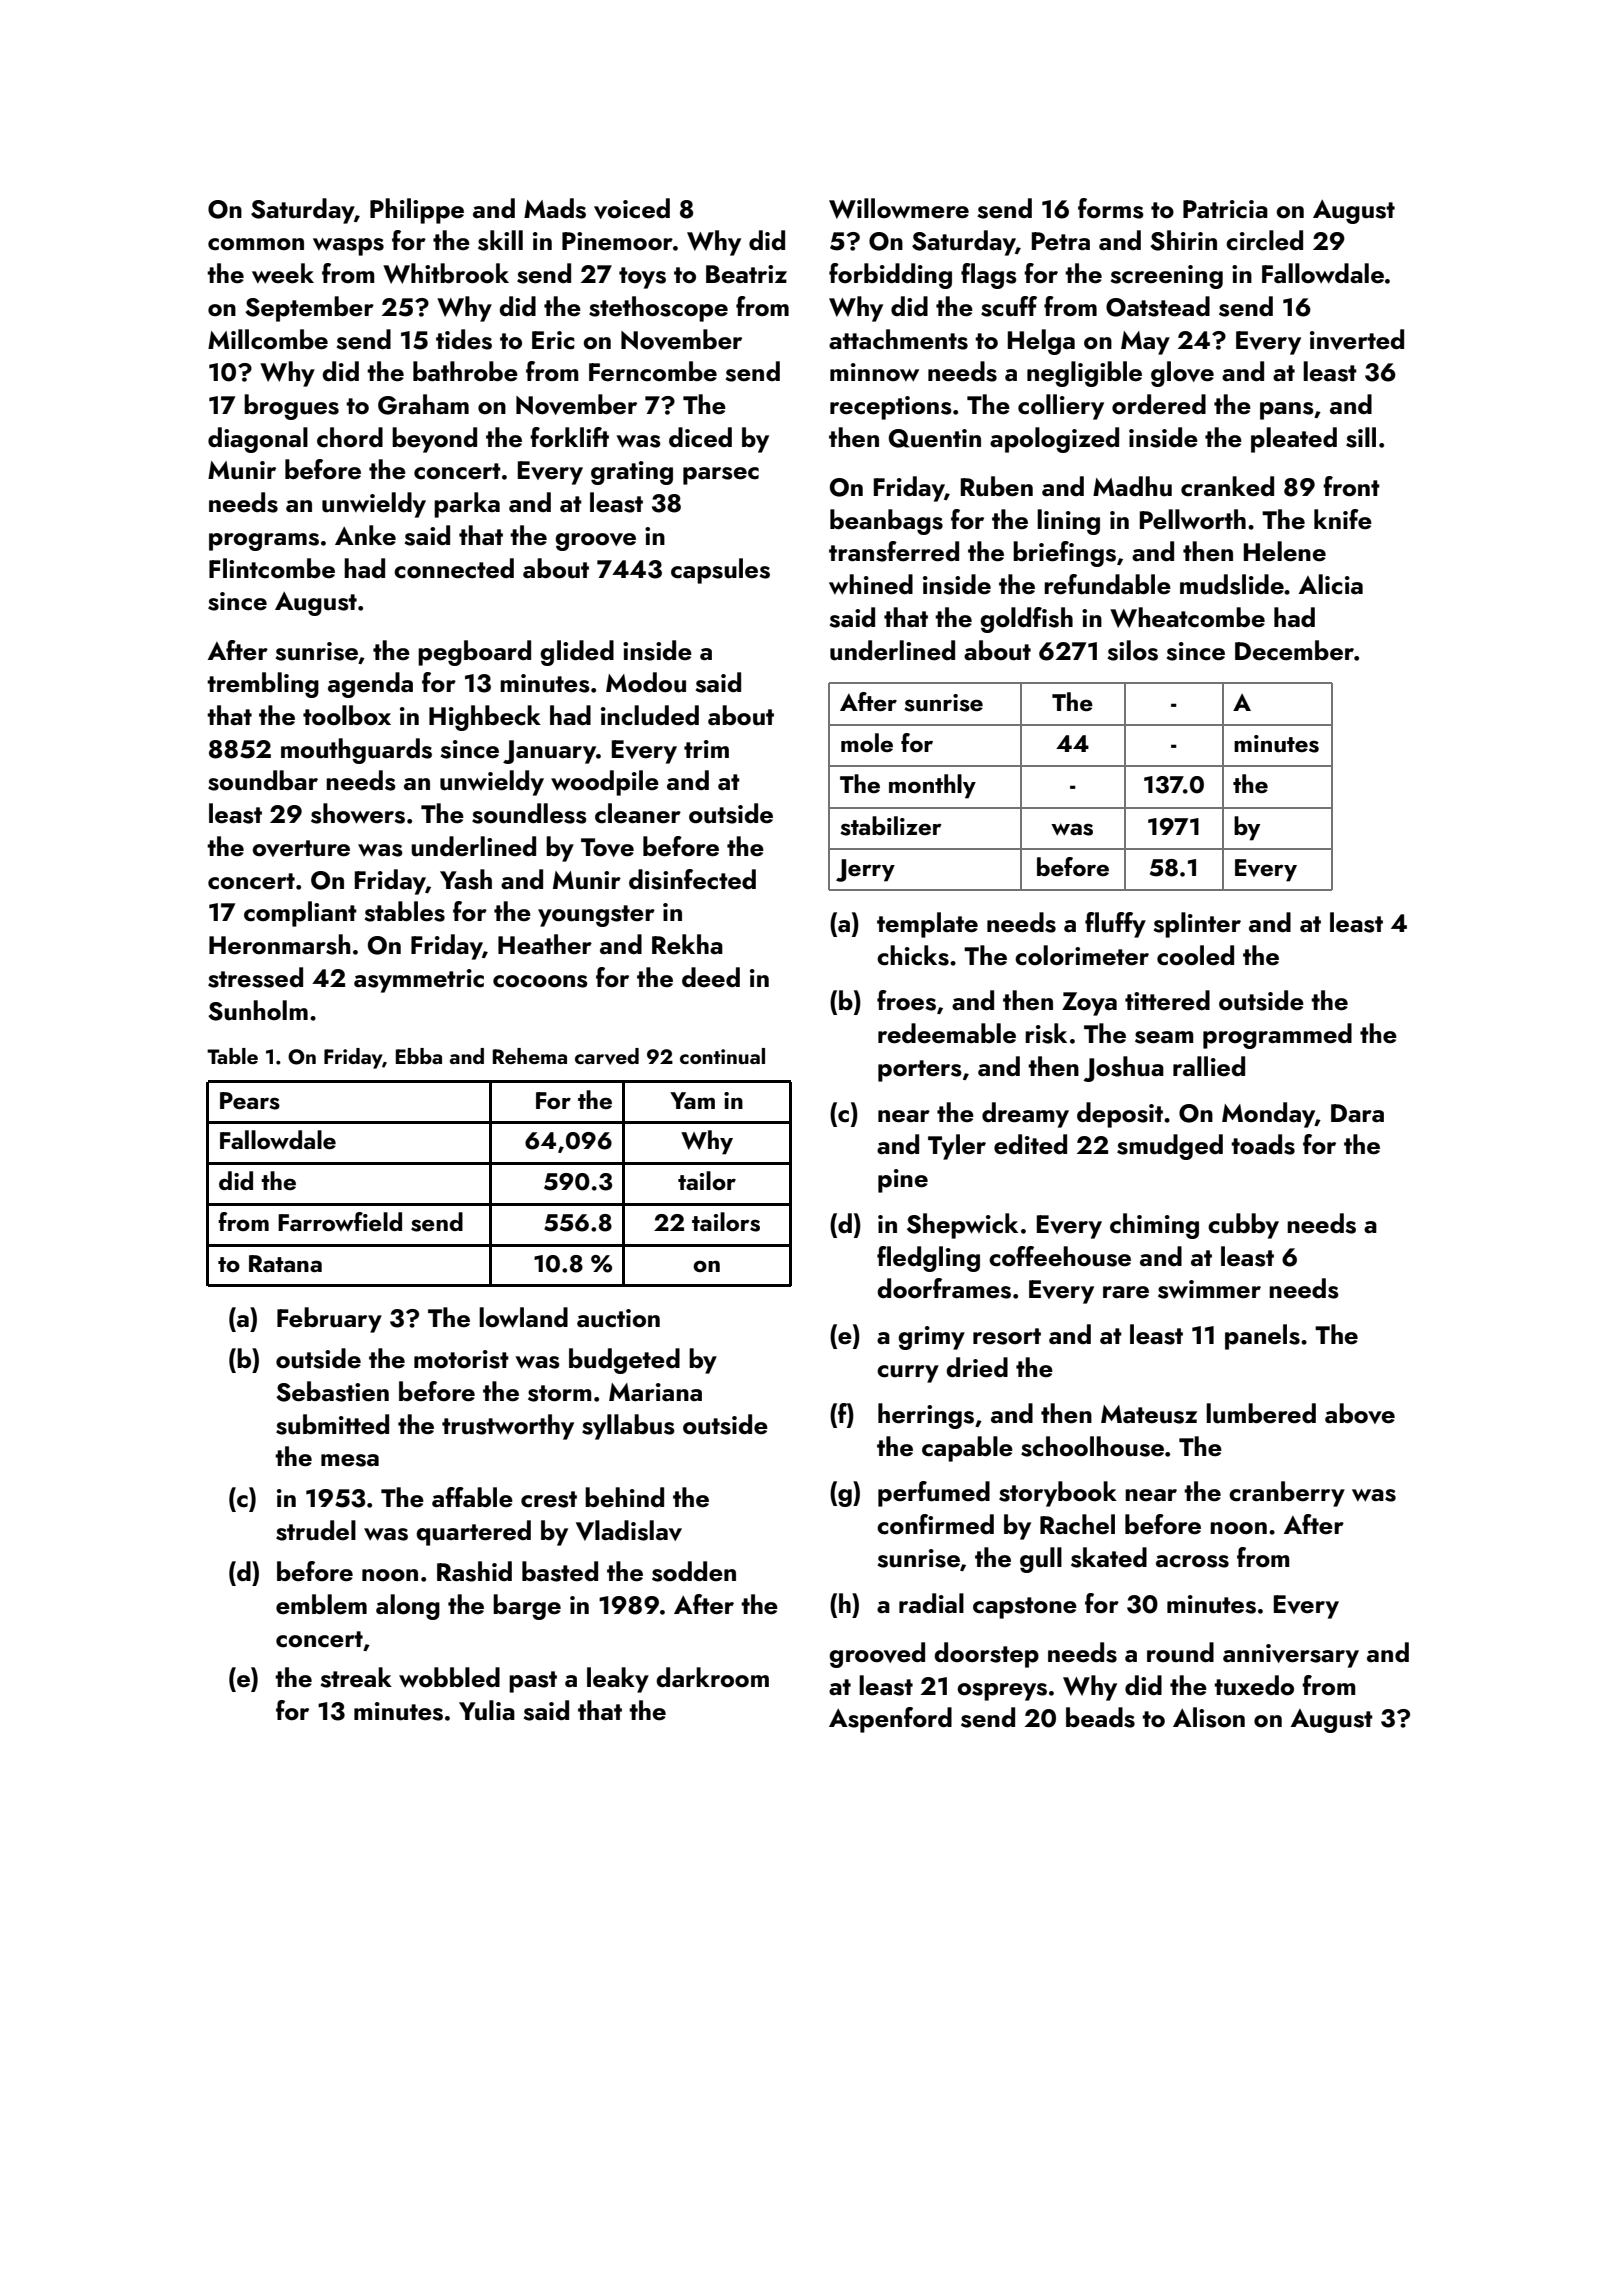 The height and width of the document is (2292, 1620). I want to click on silos, so click(1132, 650).
